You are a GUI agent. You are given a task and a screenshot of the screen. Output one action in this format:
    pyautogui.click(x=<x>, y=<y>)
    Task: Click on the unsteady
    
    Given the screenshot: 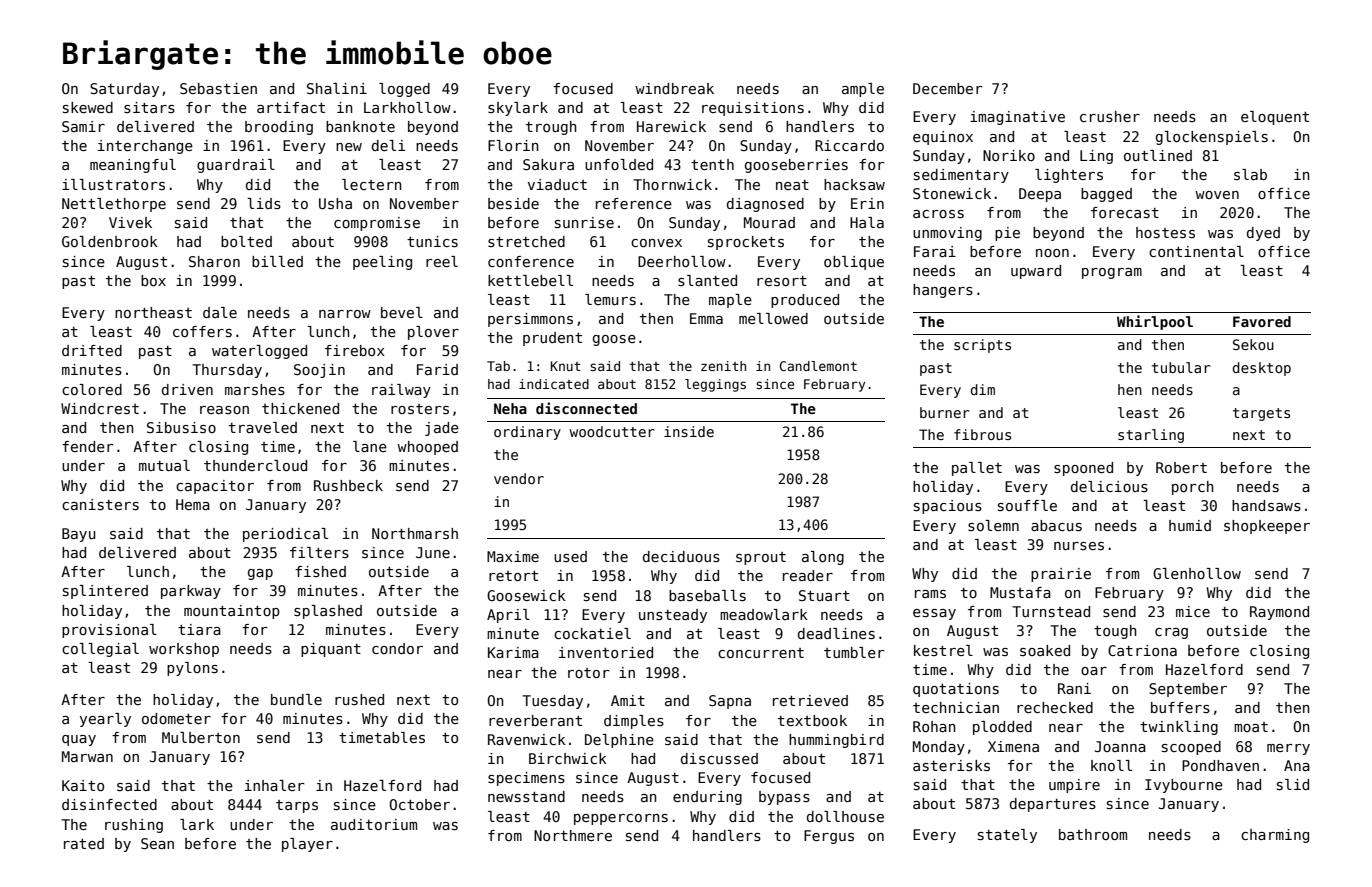 What is the action you would take?
    pyautogui.click(x=673, y=616)
